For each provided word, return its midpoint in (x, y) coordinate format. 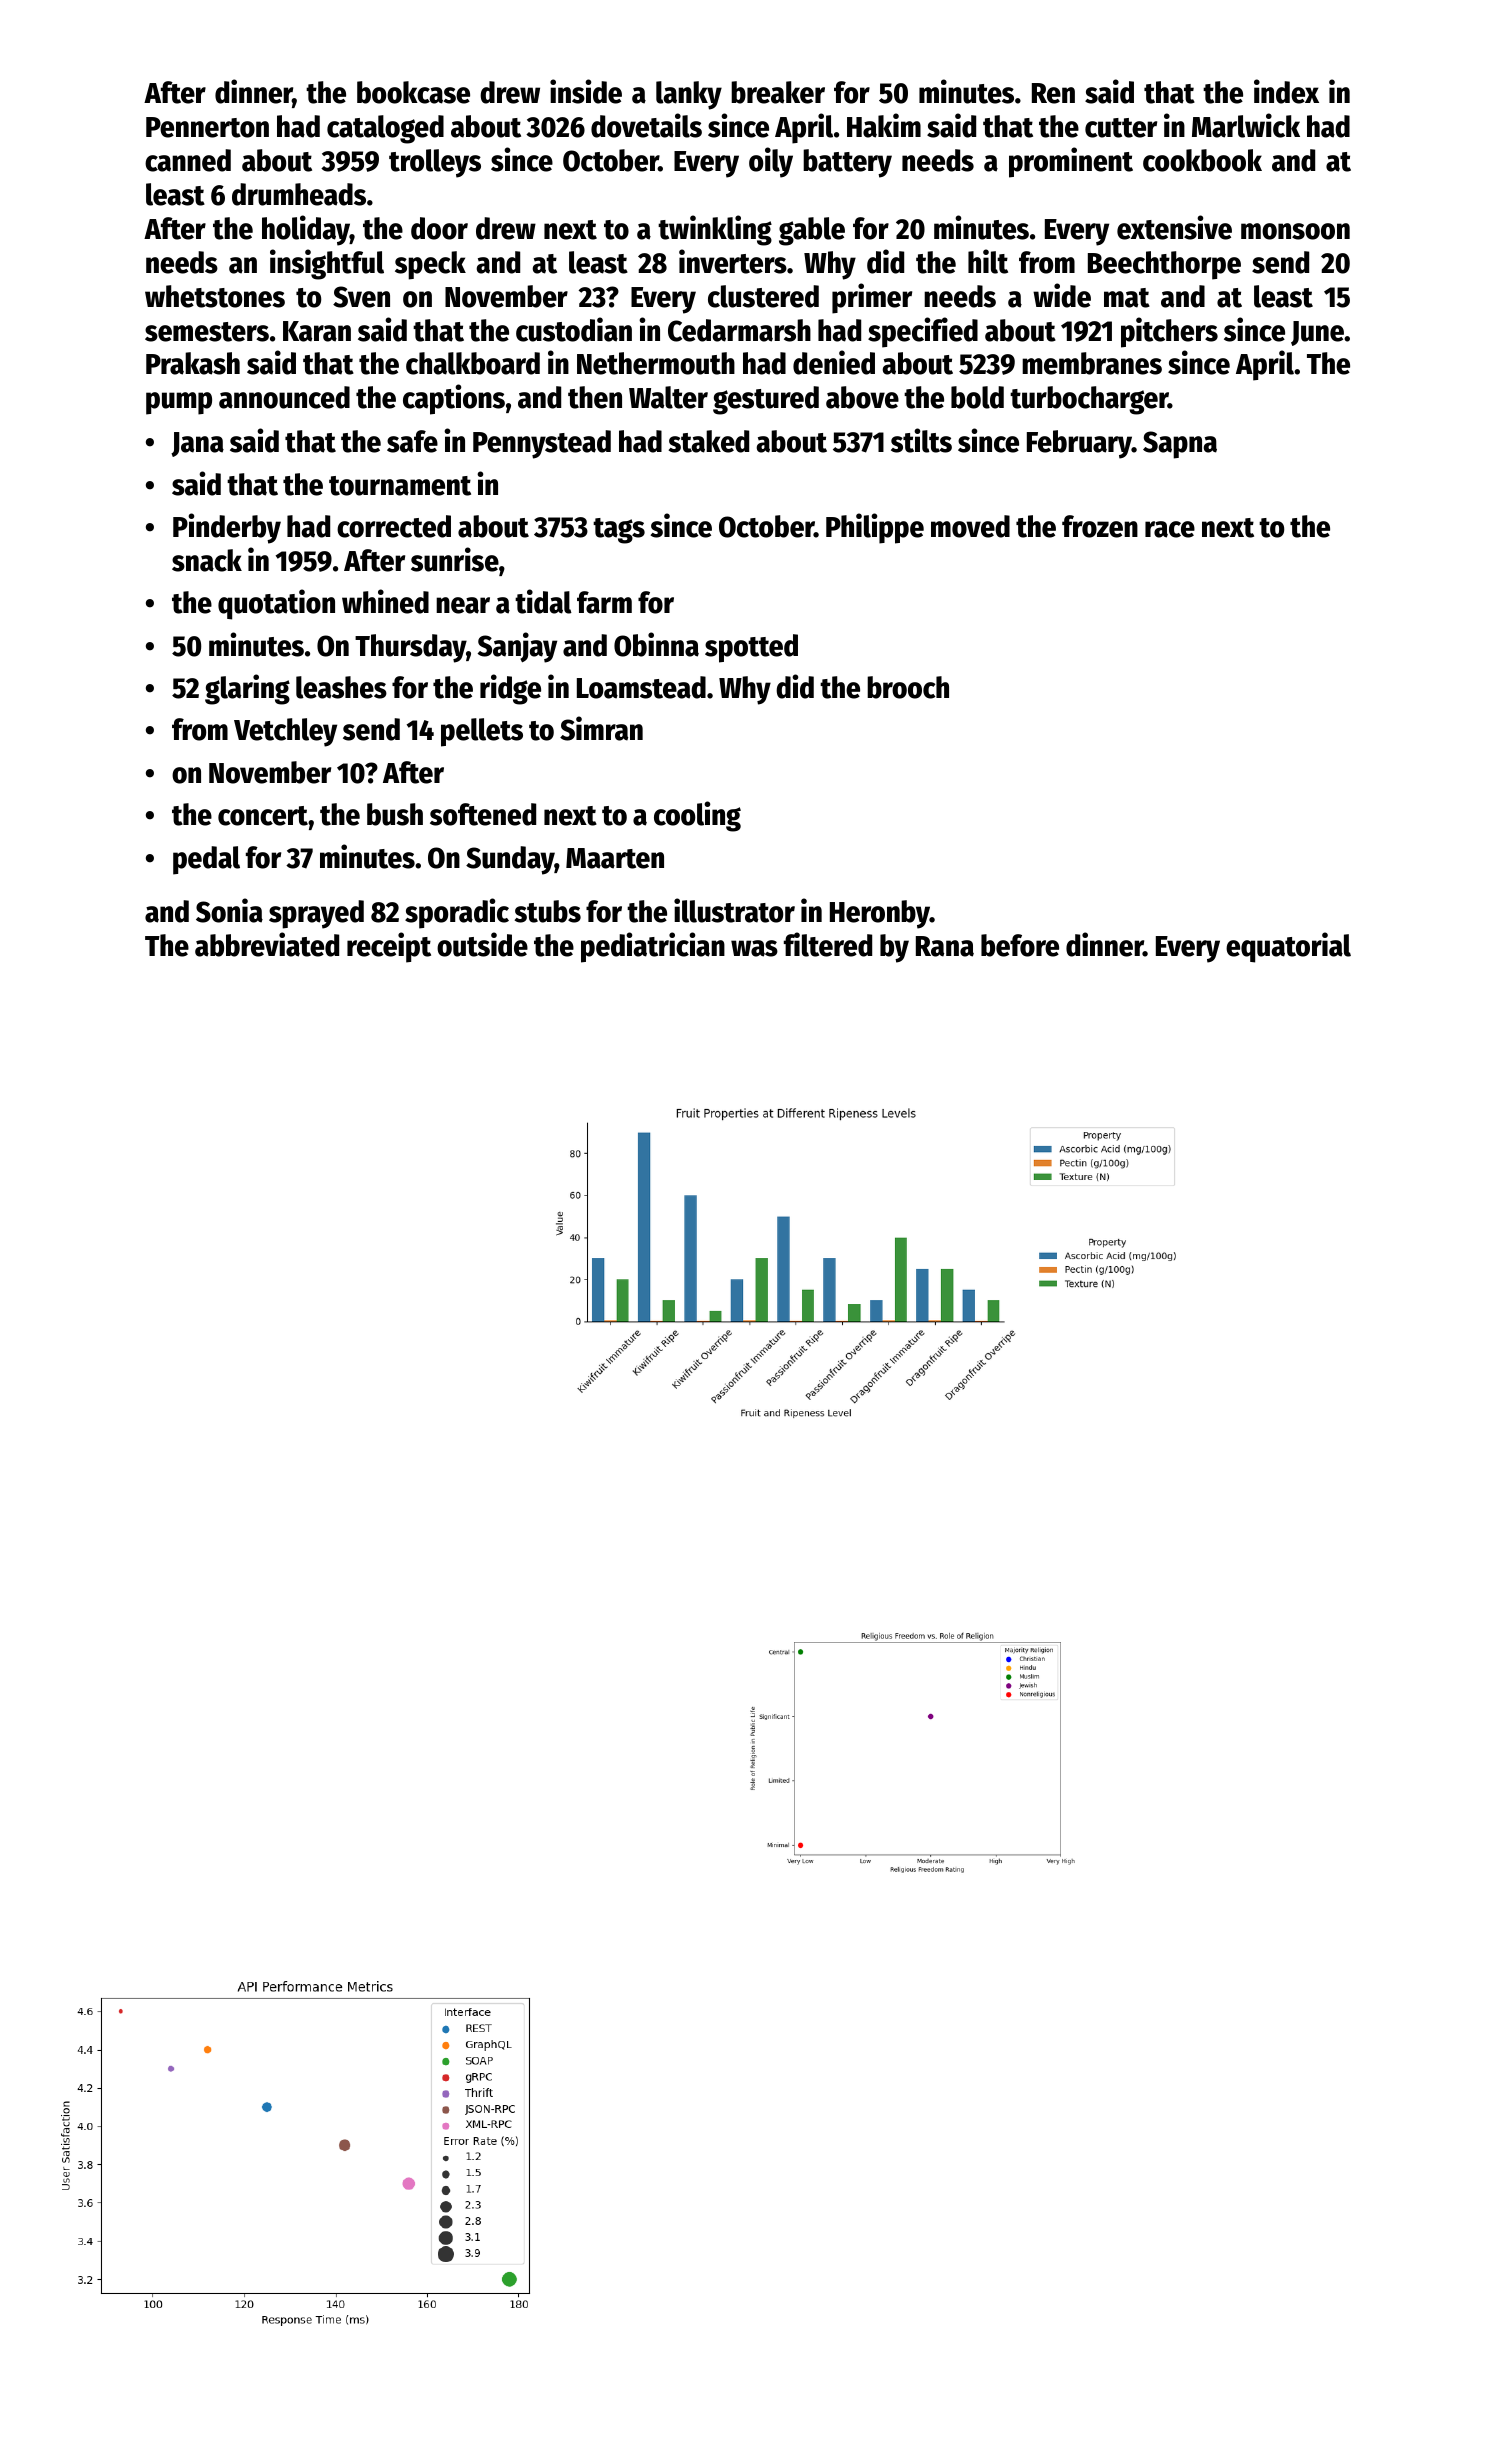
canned (188, 160)
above (862, 397)
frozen (1100, 526)
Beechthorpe (1164, 265)
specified (923, 332)
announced (284, 397)
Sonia (229, 910)
